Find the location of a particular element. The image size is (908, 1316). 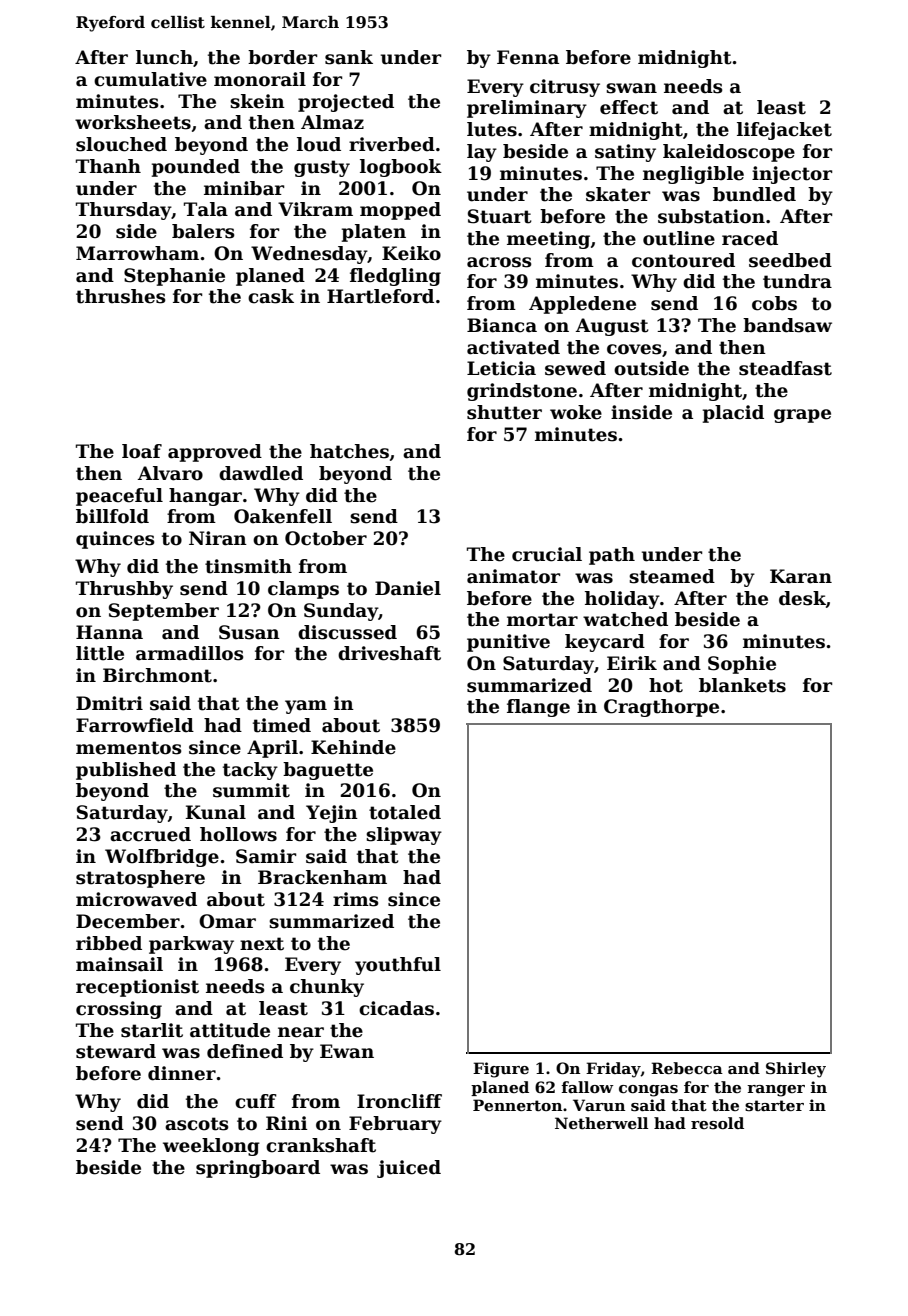

Fenna is located at coordinates (528, 57).
